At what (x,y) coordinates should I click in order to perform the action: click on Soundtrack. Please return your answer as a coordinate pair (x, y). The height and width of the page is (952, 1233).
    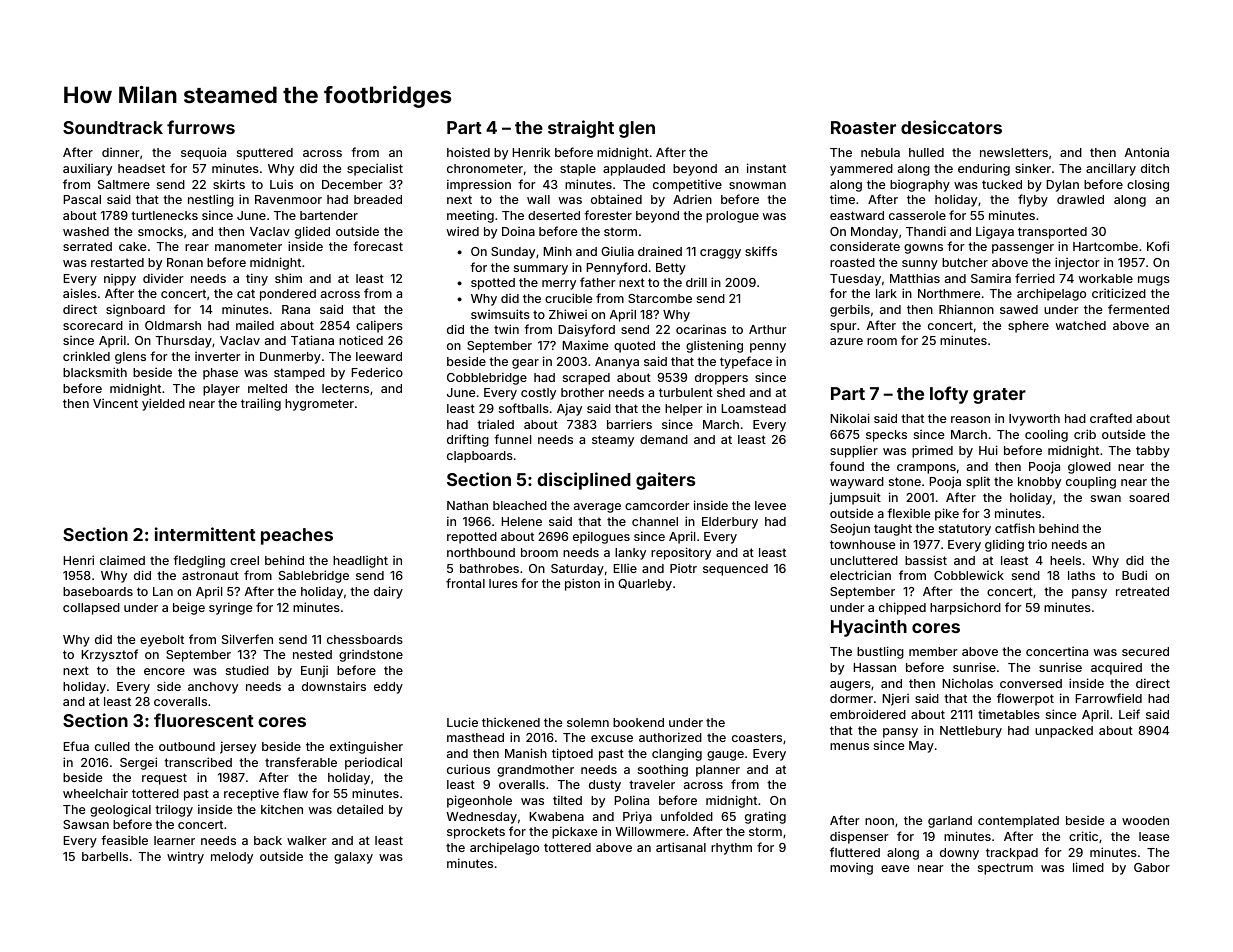
    Looking at the image, I should click on (113, 127).
